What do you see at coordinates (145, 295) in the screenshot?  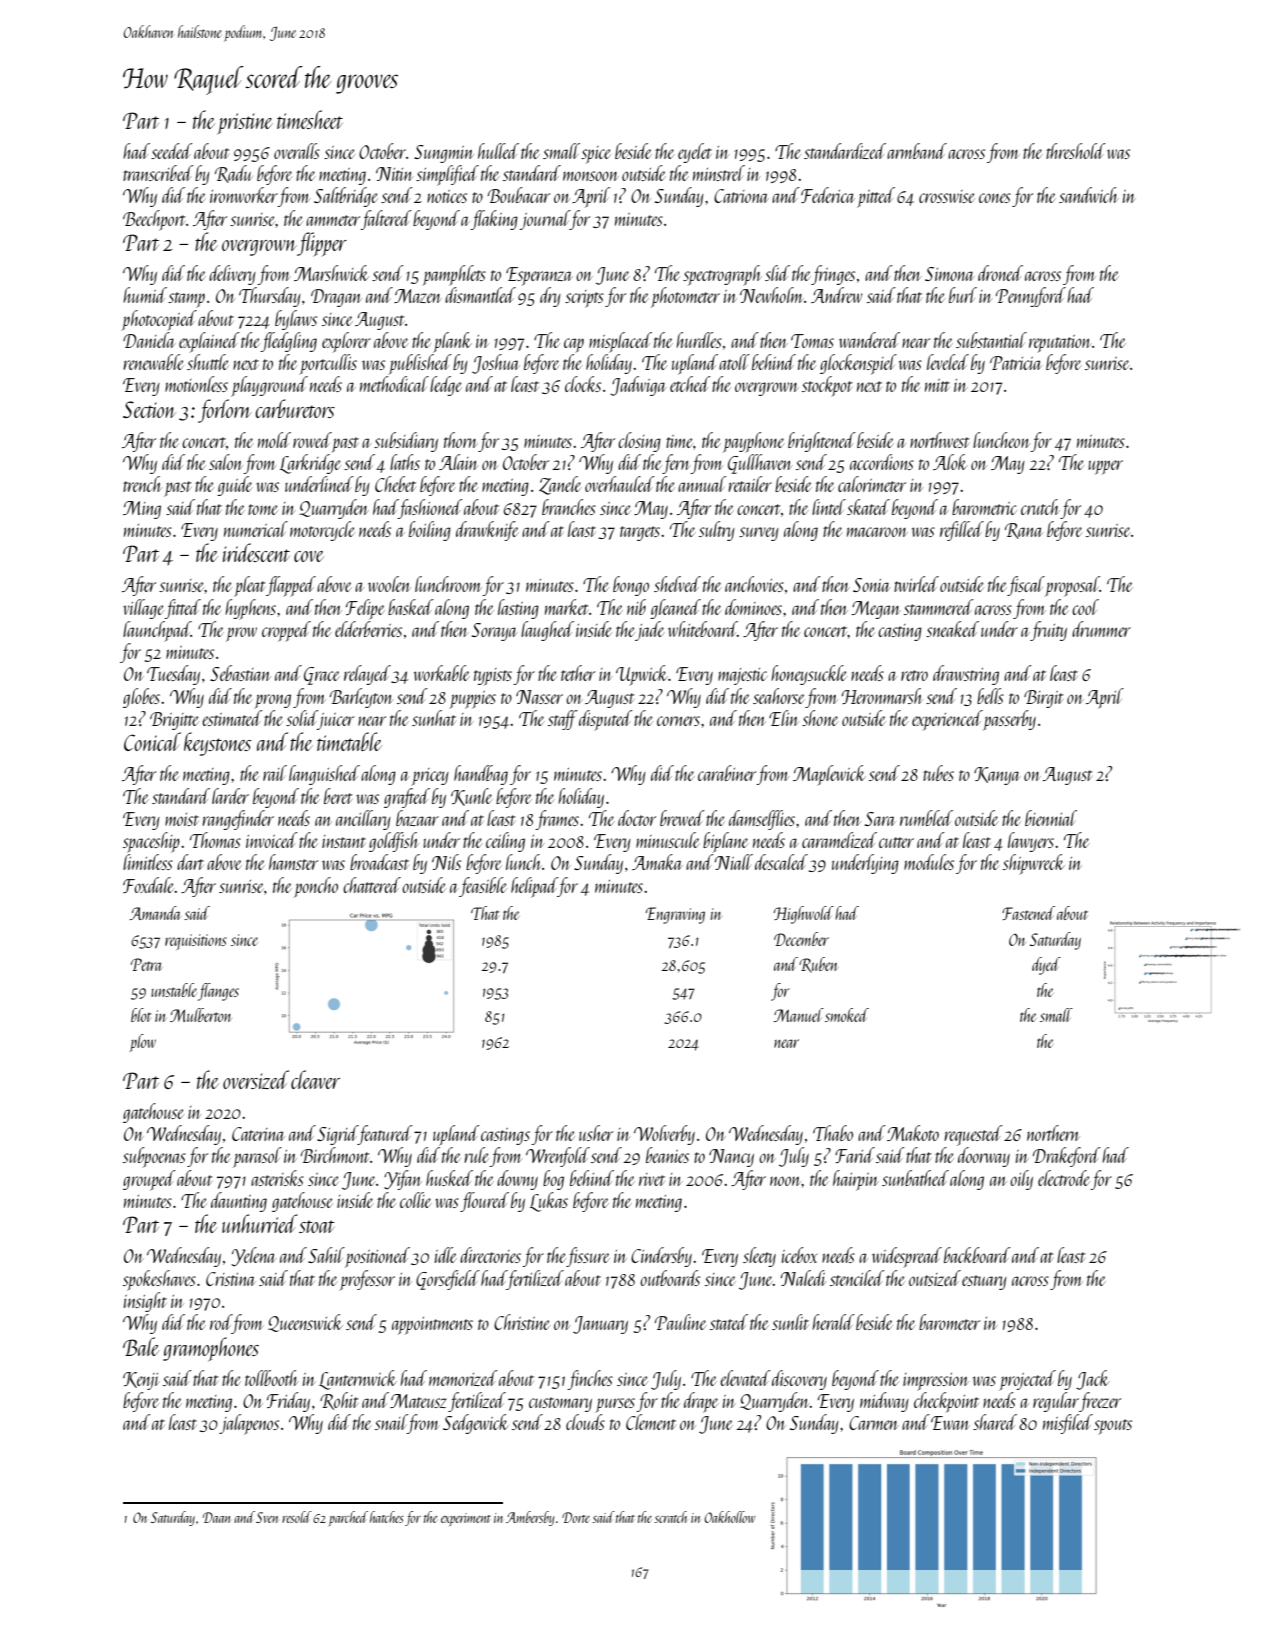 I see `humid` at bounding box center [145, 295].
